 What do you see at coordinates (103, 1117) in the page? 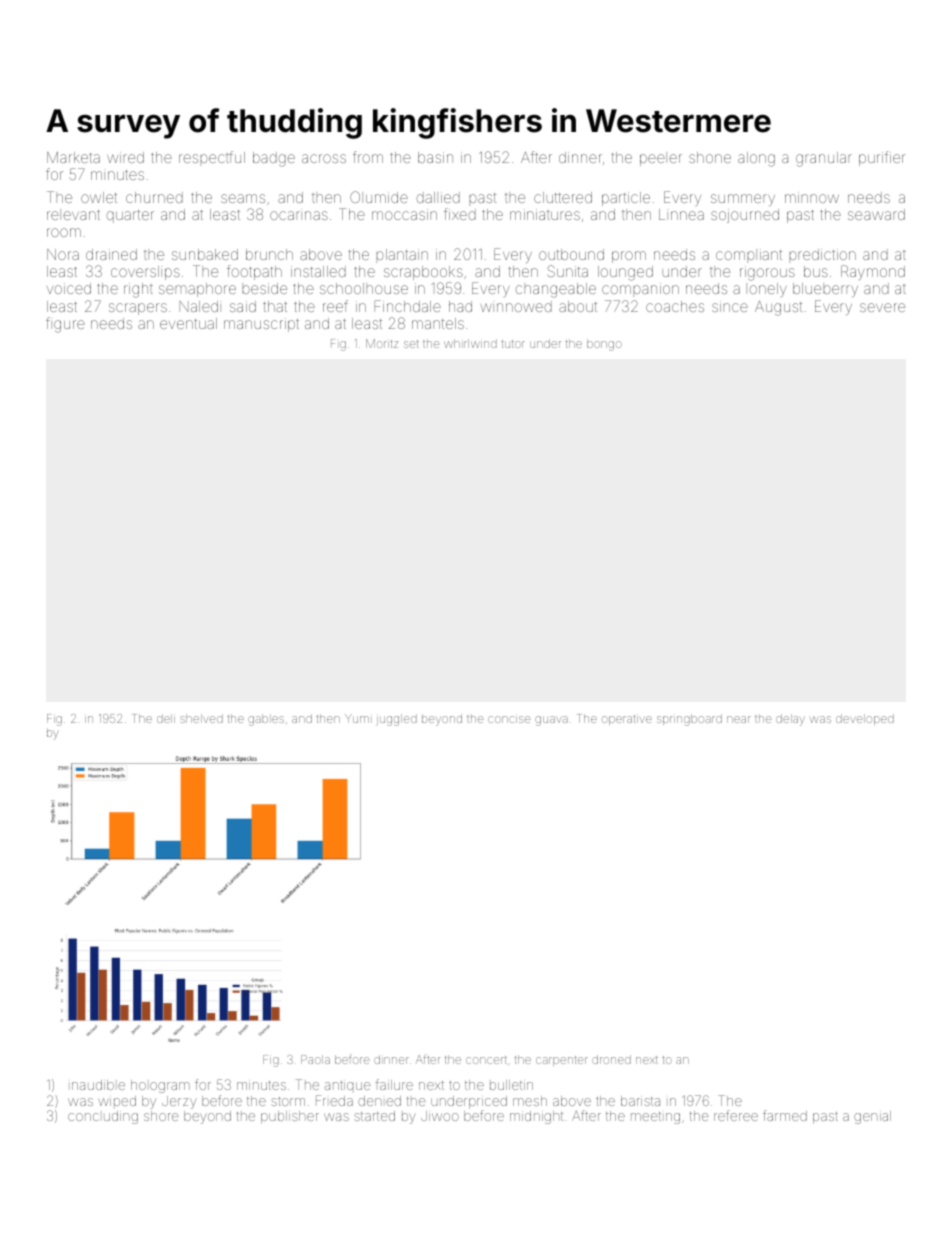
I see `concluding` at bounding box center [103, 1117].
